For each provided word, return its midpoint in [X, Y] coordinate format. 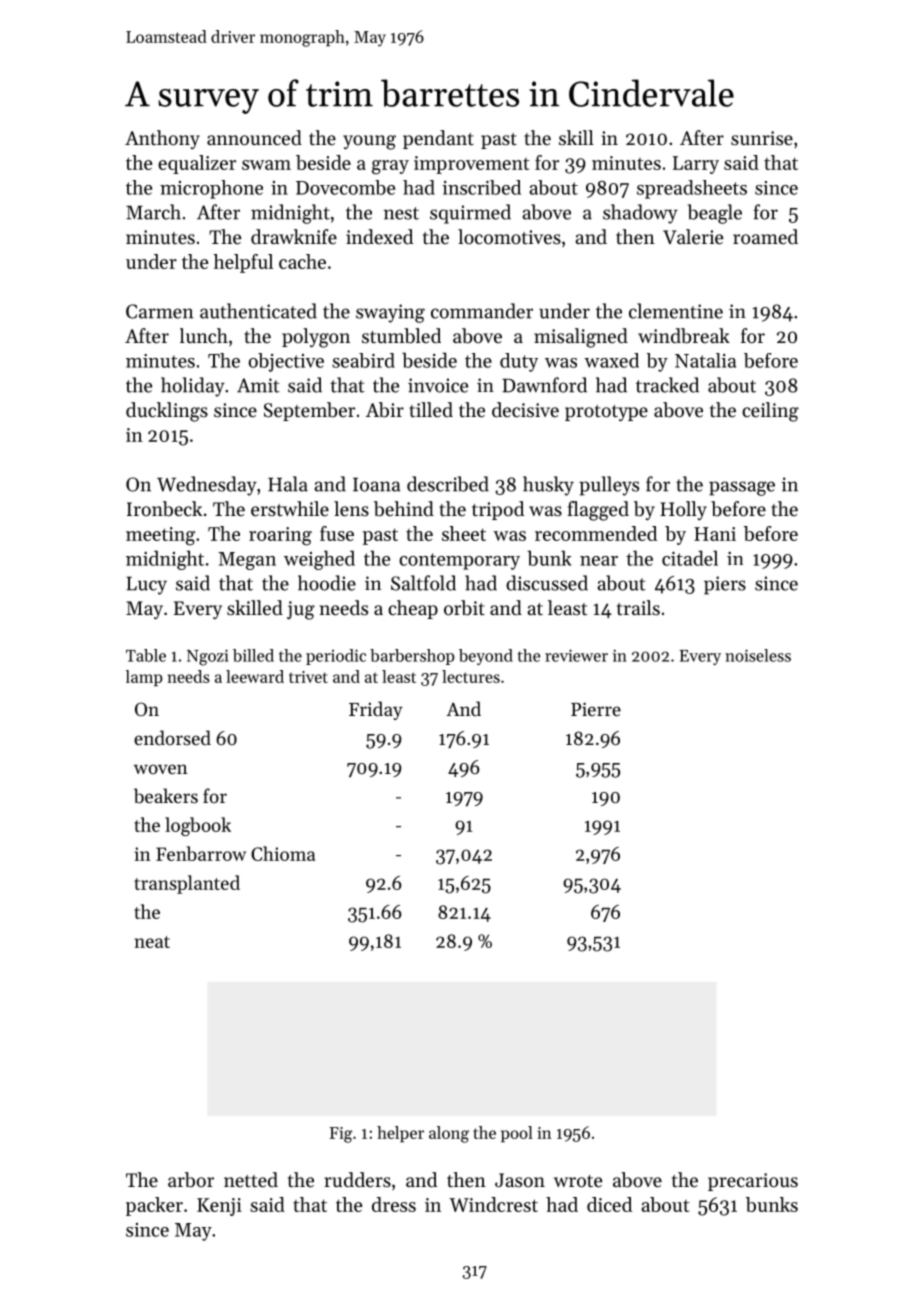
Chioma [283, 853]
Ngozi [208, 657]
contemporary [459, 561]
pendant [438, 139]
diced [609, 1204]
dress [394, 1204]
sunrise [762, 138]
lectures [471, 676]
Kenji [219, 1207]
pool [517, 1134]
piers [725, 585]
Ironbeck [164, 509]
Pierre [596, 709]
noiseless [758, 655]
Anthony [162, 139]
